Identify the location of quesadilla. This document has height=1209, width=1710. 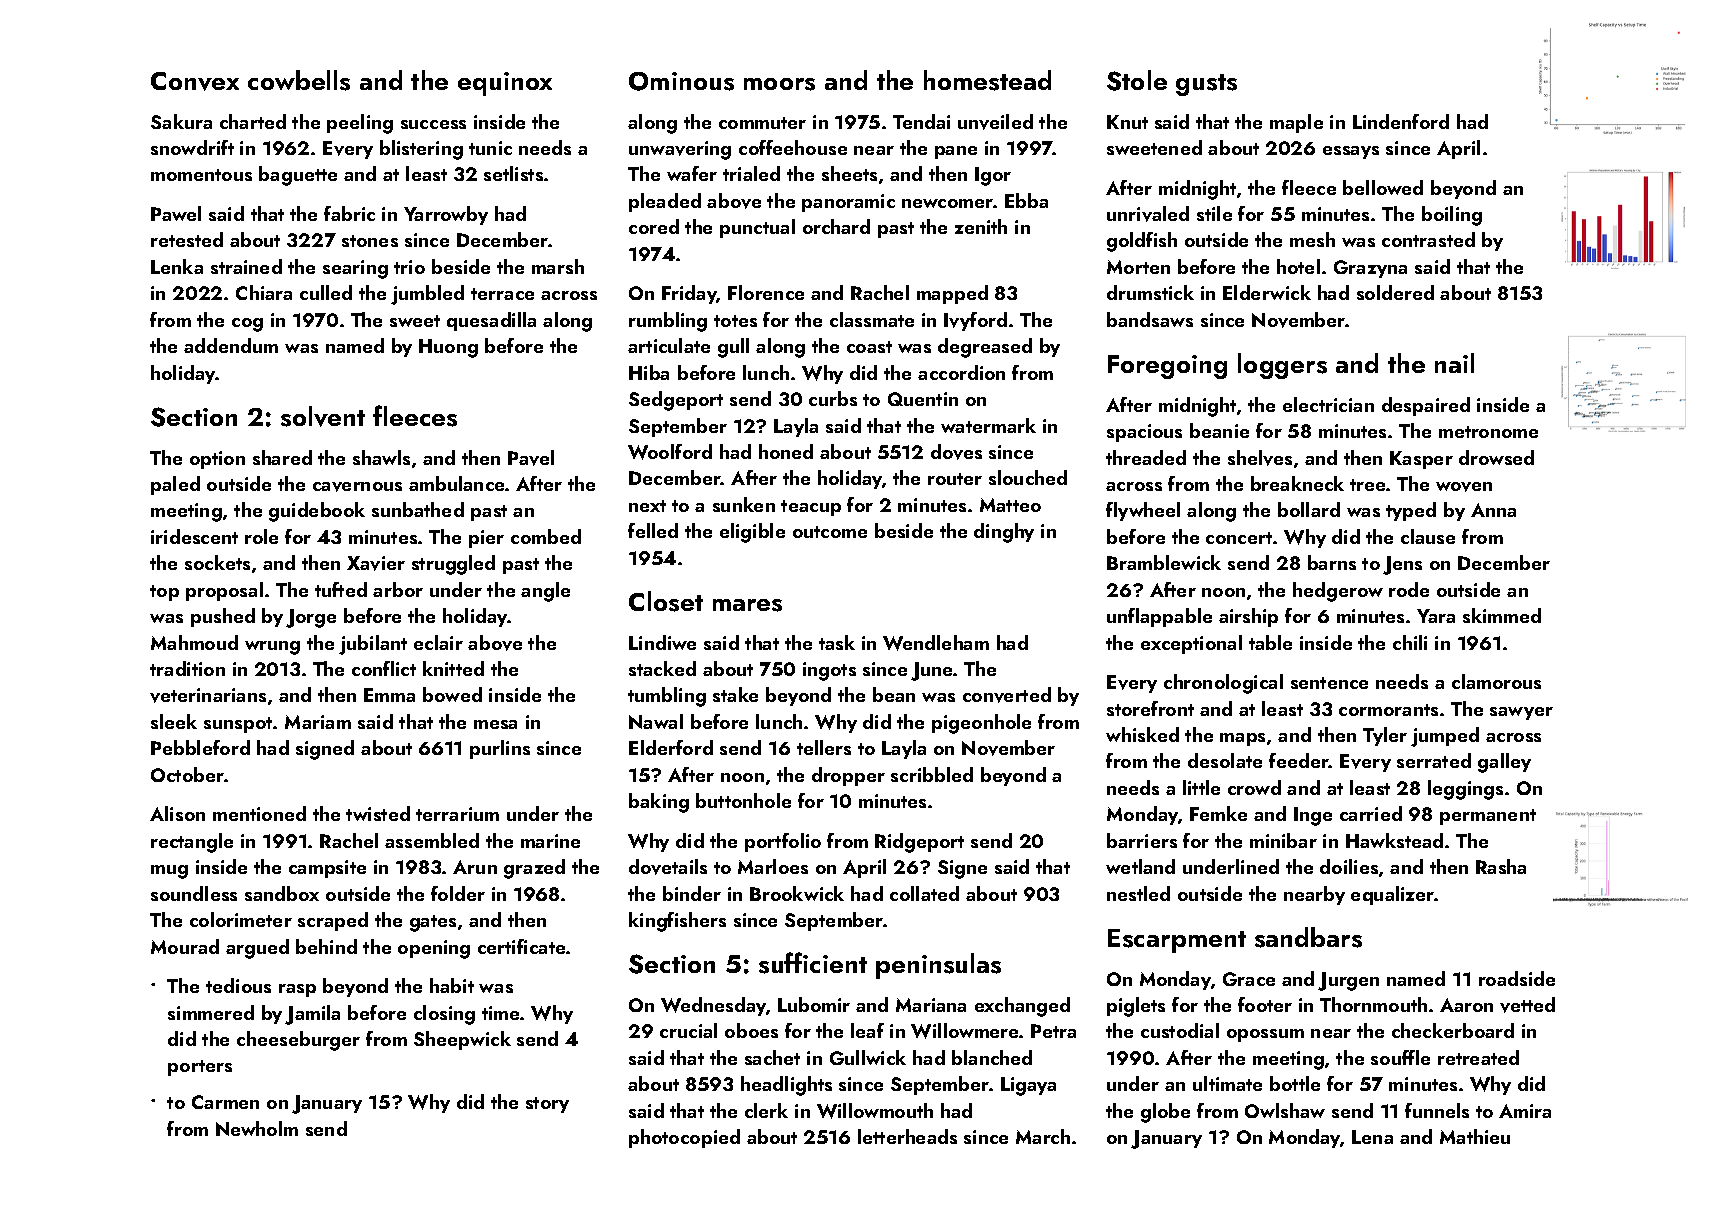
(491, 321).
